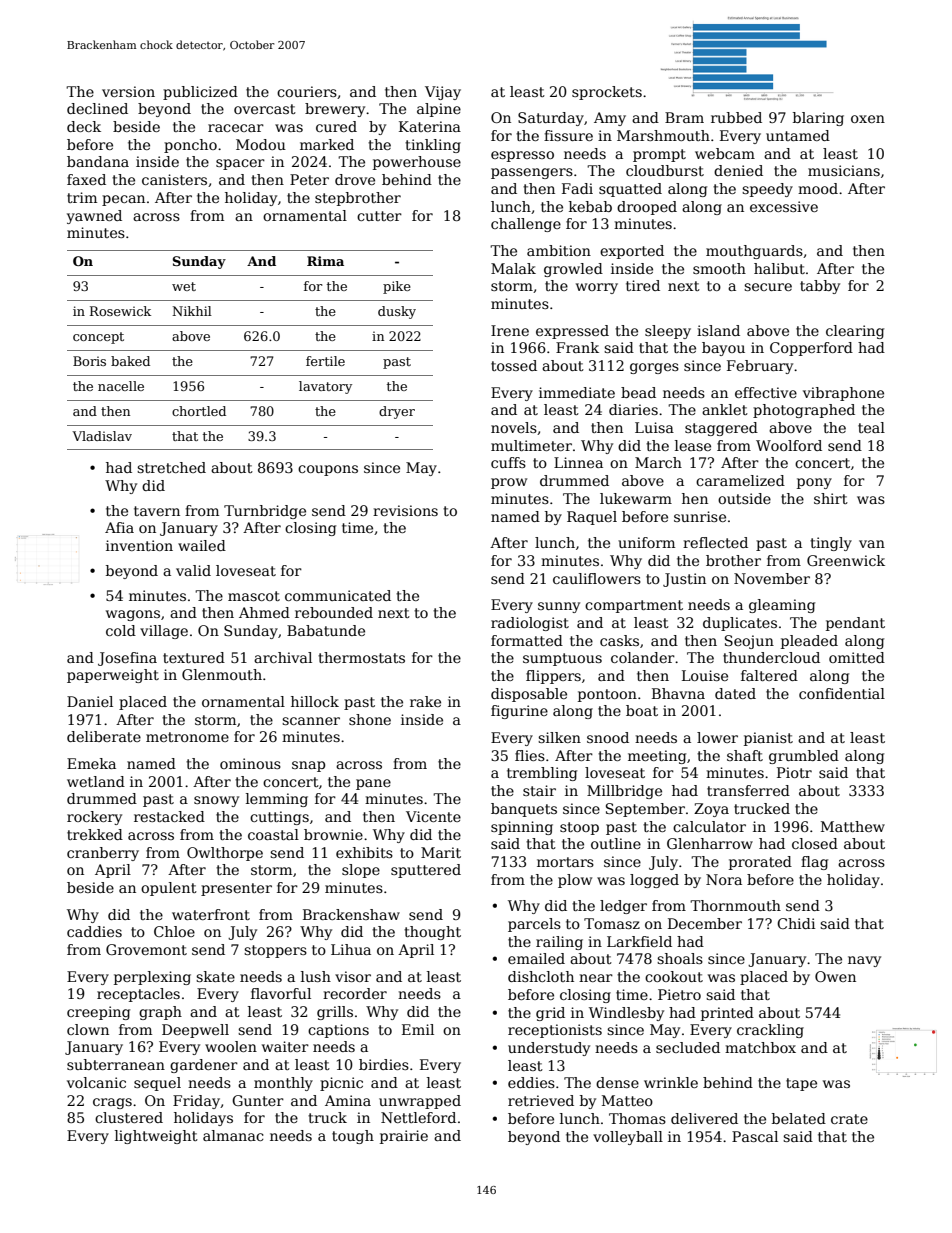 The height and width of the screenshot is (1233, 952). Describe the element at coordinates (636, 498) in the screenshot. I see `lukewarm` at that location.
